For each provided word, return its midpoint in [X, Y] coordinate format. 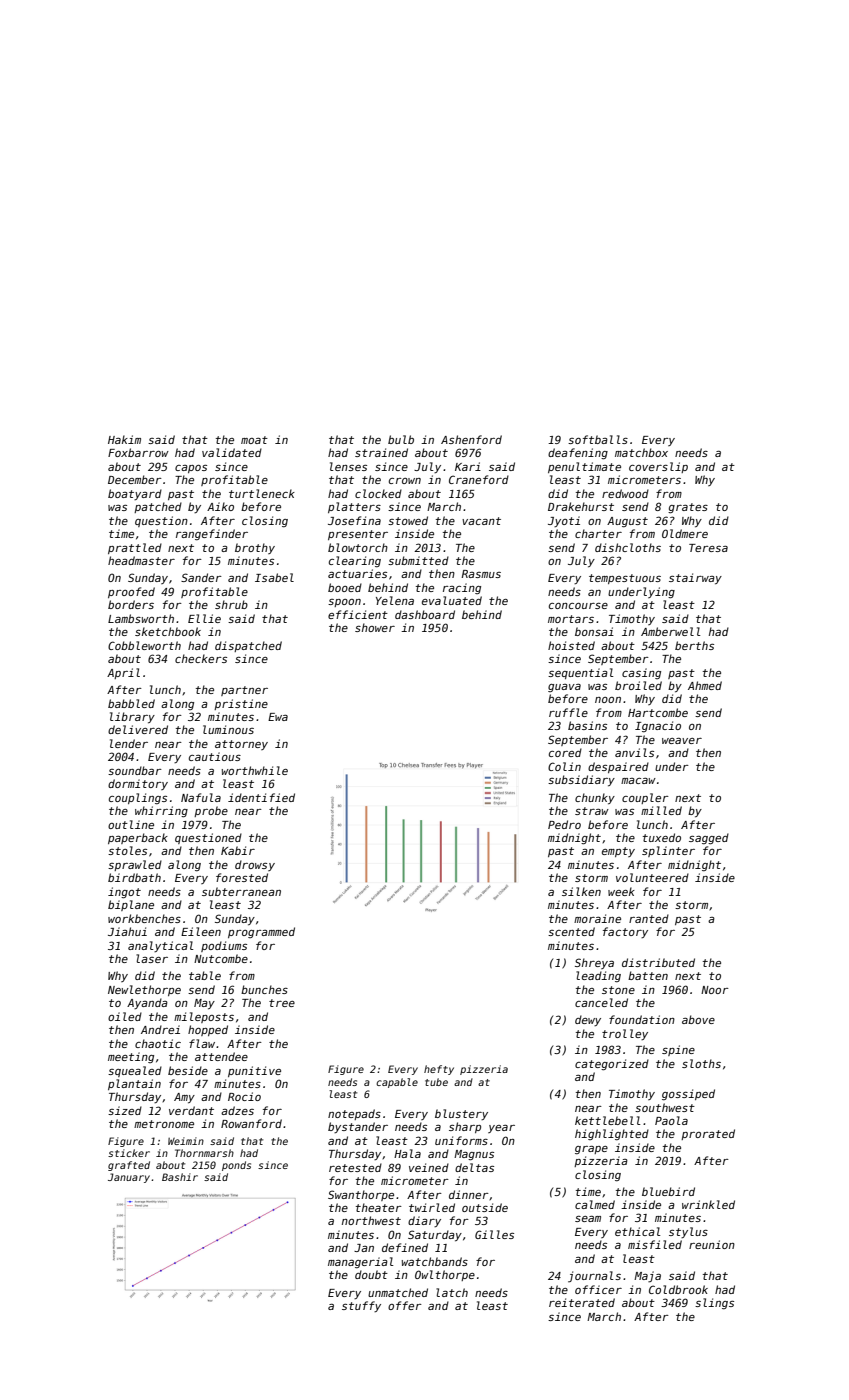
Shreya [594, 963]
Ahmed [705, 685]
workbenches [144, 918]
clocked [378, 493]
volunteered [652, 877]
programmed [261, 932]
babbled [131, 703]
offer [405, 1305]
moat [254, 440]
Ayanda [147, 1003]
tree [282, 1003]
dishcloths [628, 547]
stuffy [361, 1306]
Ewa [278, 717]
